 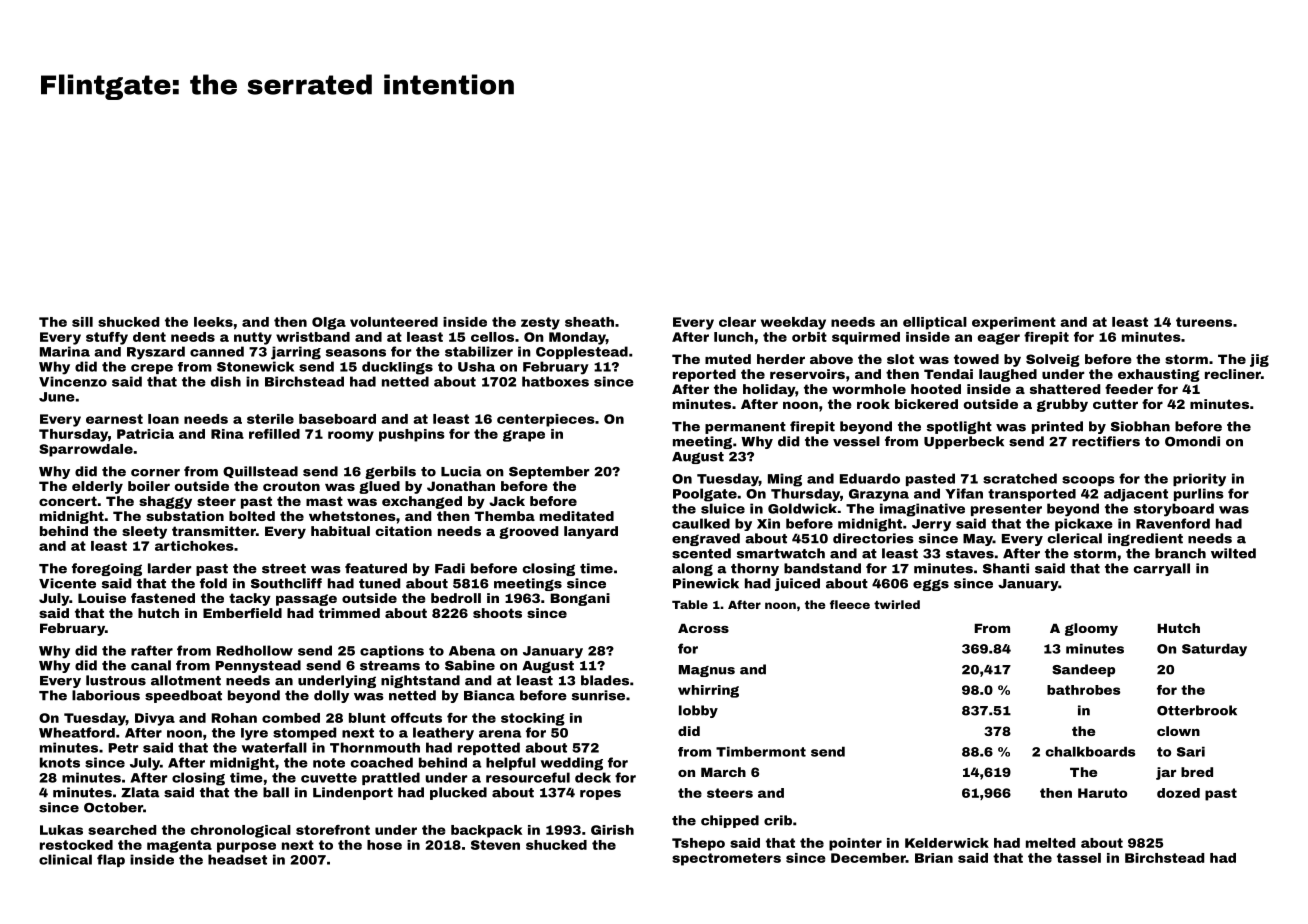 What do you see at coordinates (785, 480) in the screenshot?
I see `Ming` at bounding box center [785, 480].
